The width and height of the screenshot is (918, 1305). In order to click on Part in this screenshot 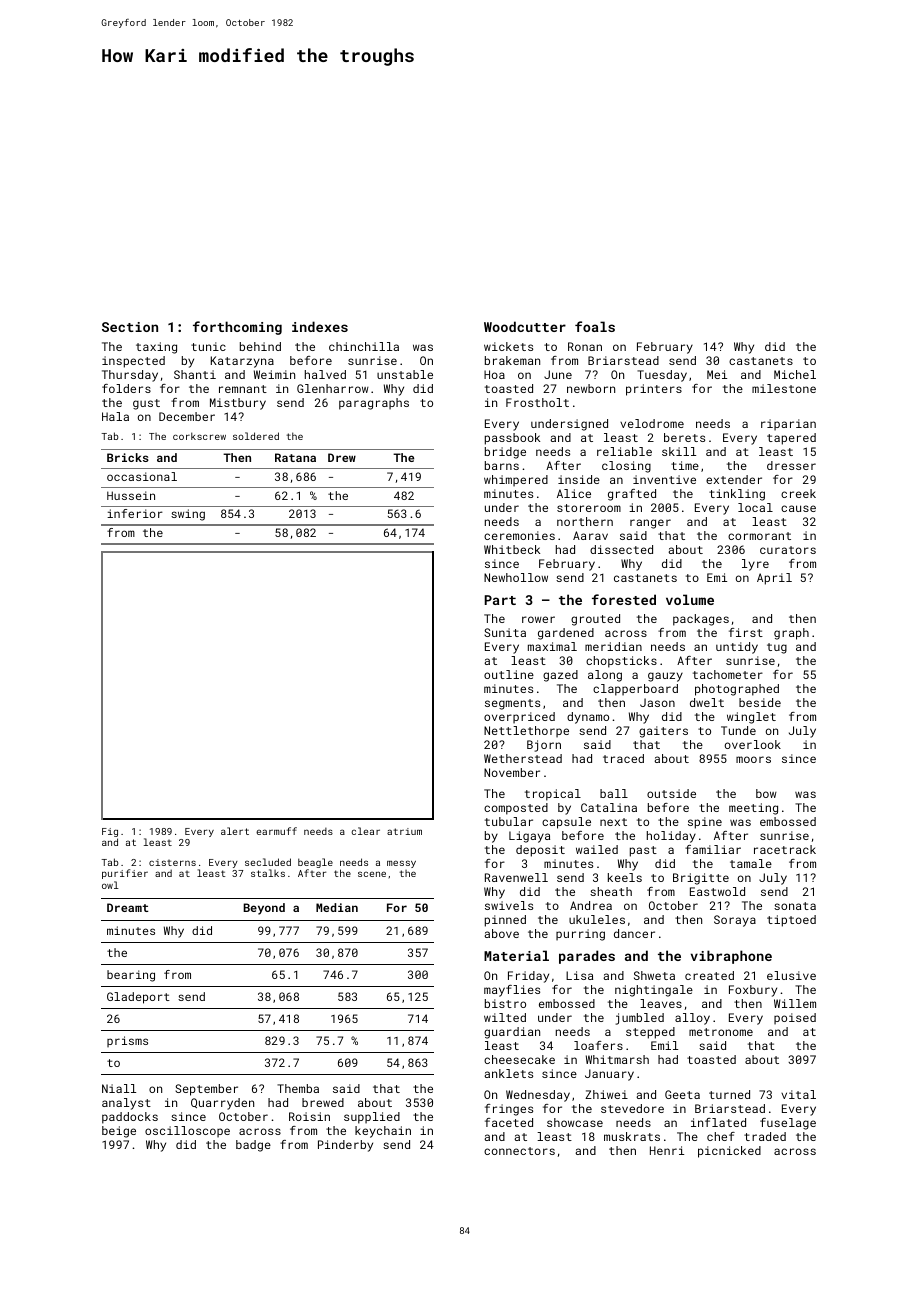, I will do `click(500, 600)`.
